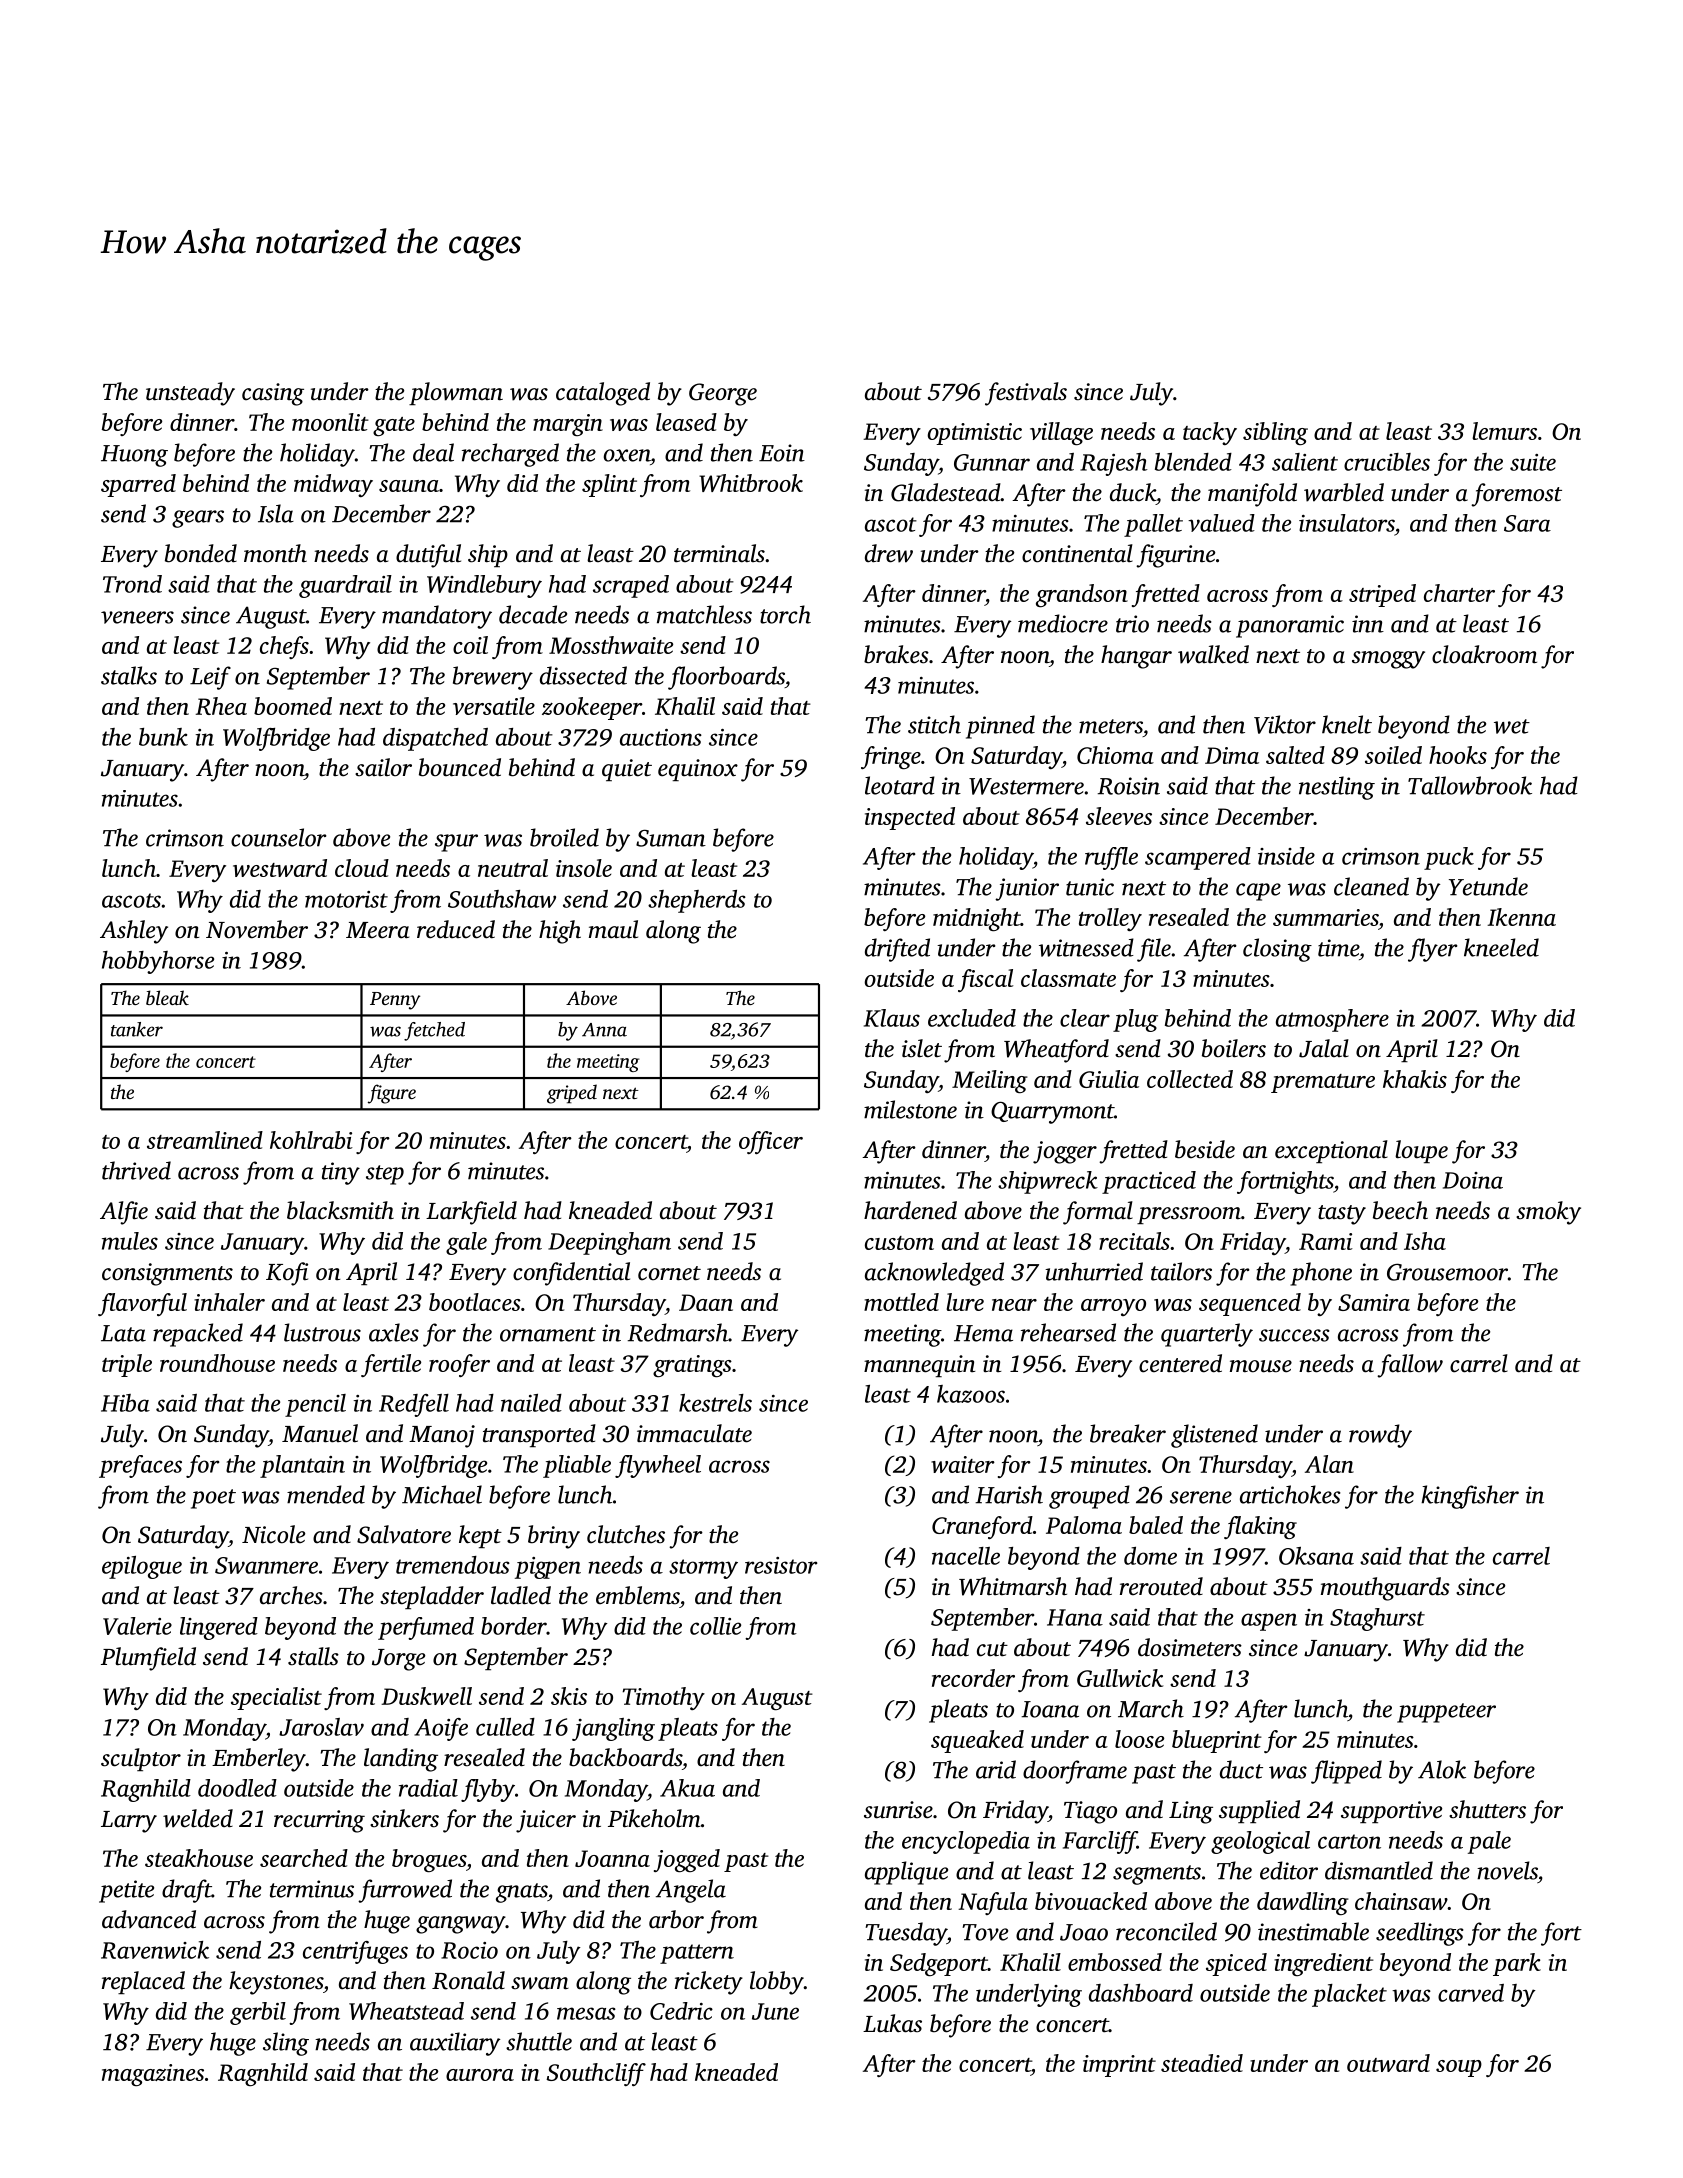 This page has height=2178, width=1683. I want to click on Wheatford, so click(1056, 1051).
